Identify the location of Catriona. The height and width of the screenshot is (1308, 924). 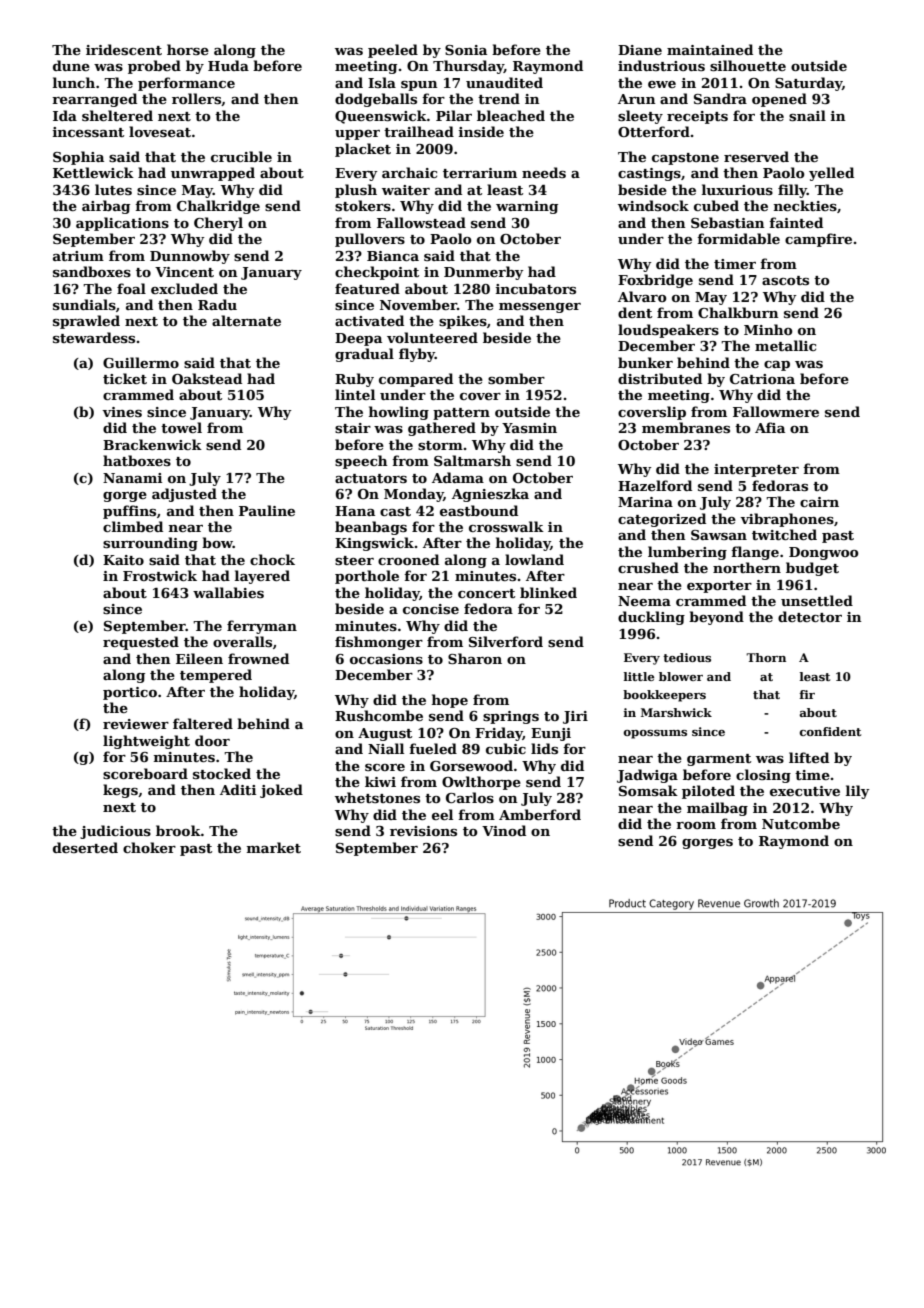
(762, 379).
